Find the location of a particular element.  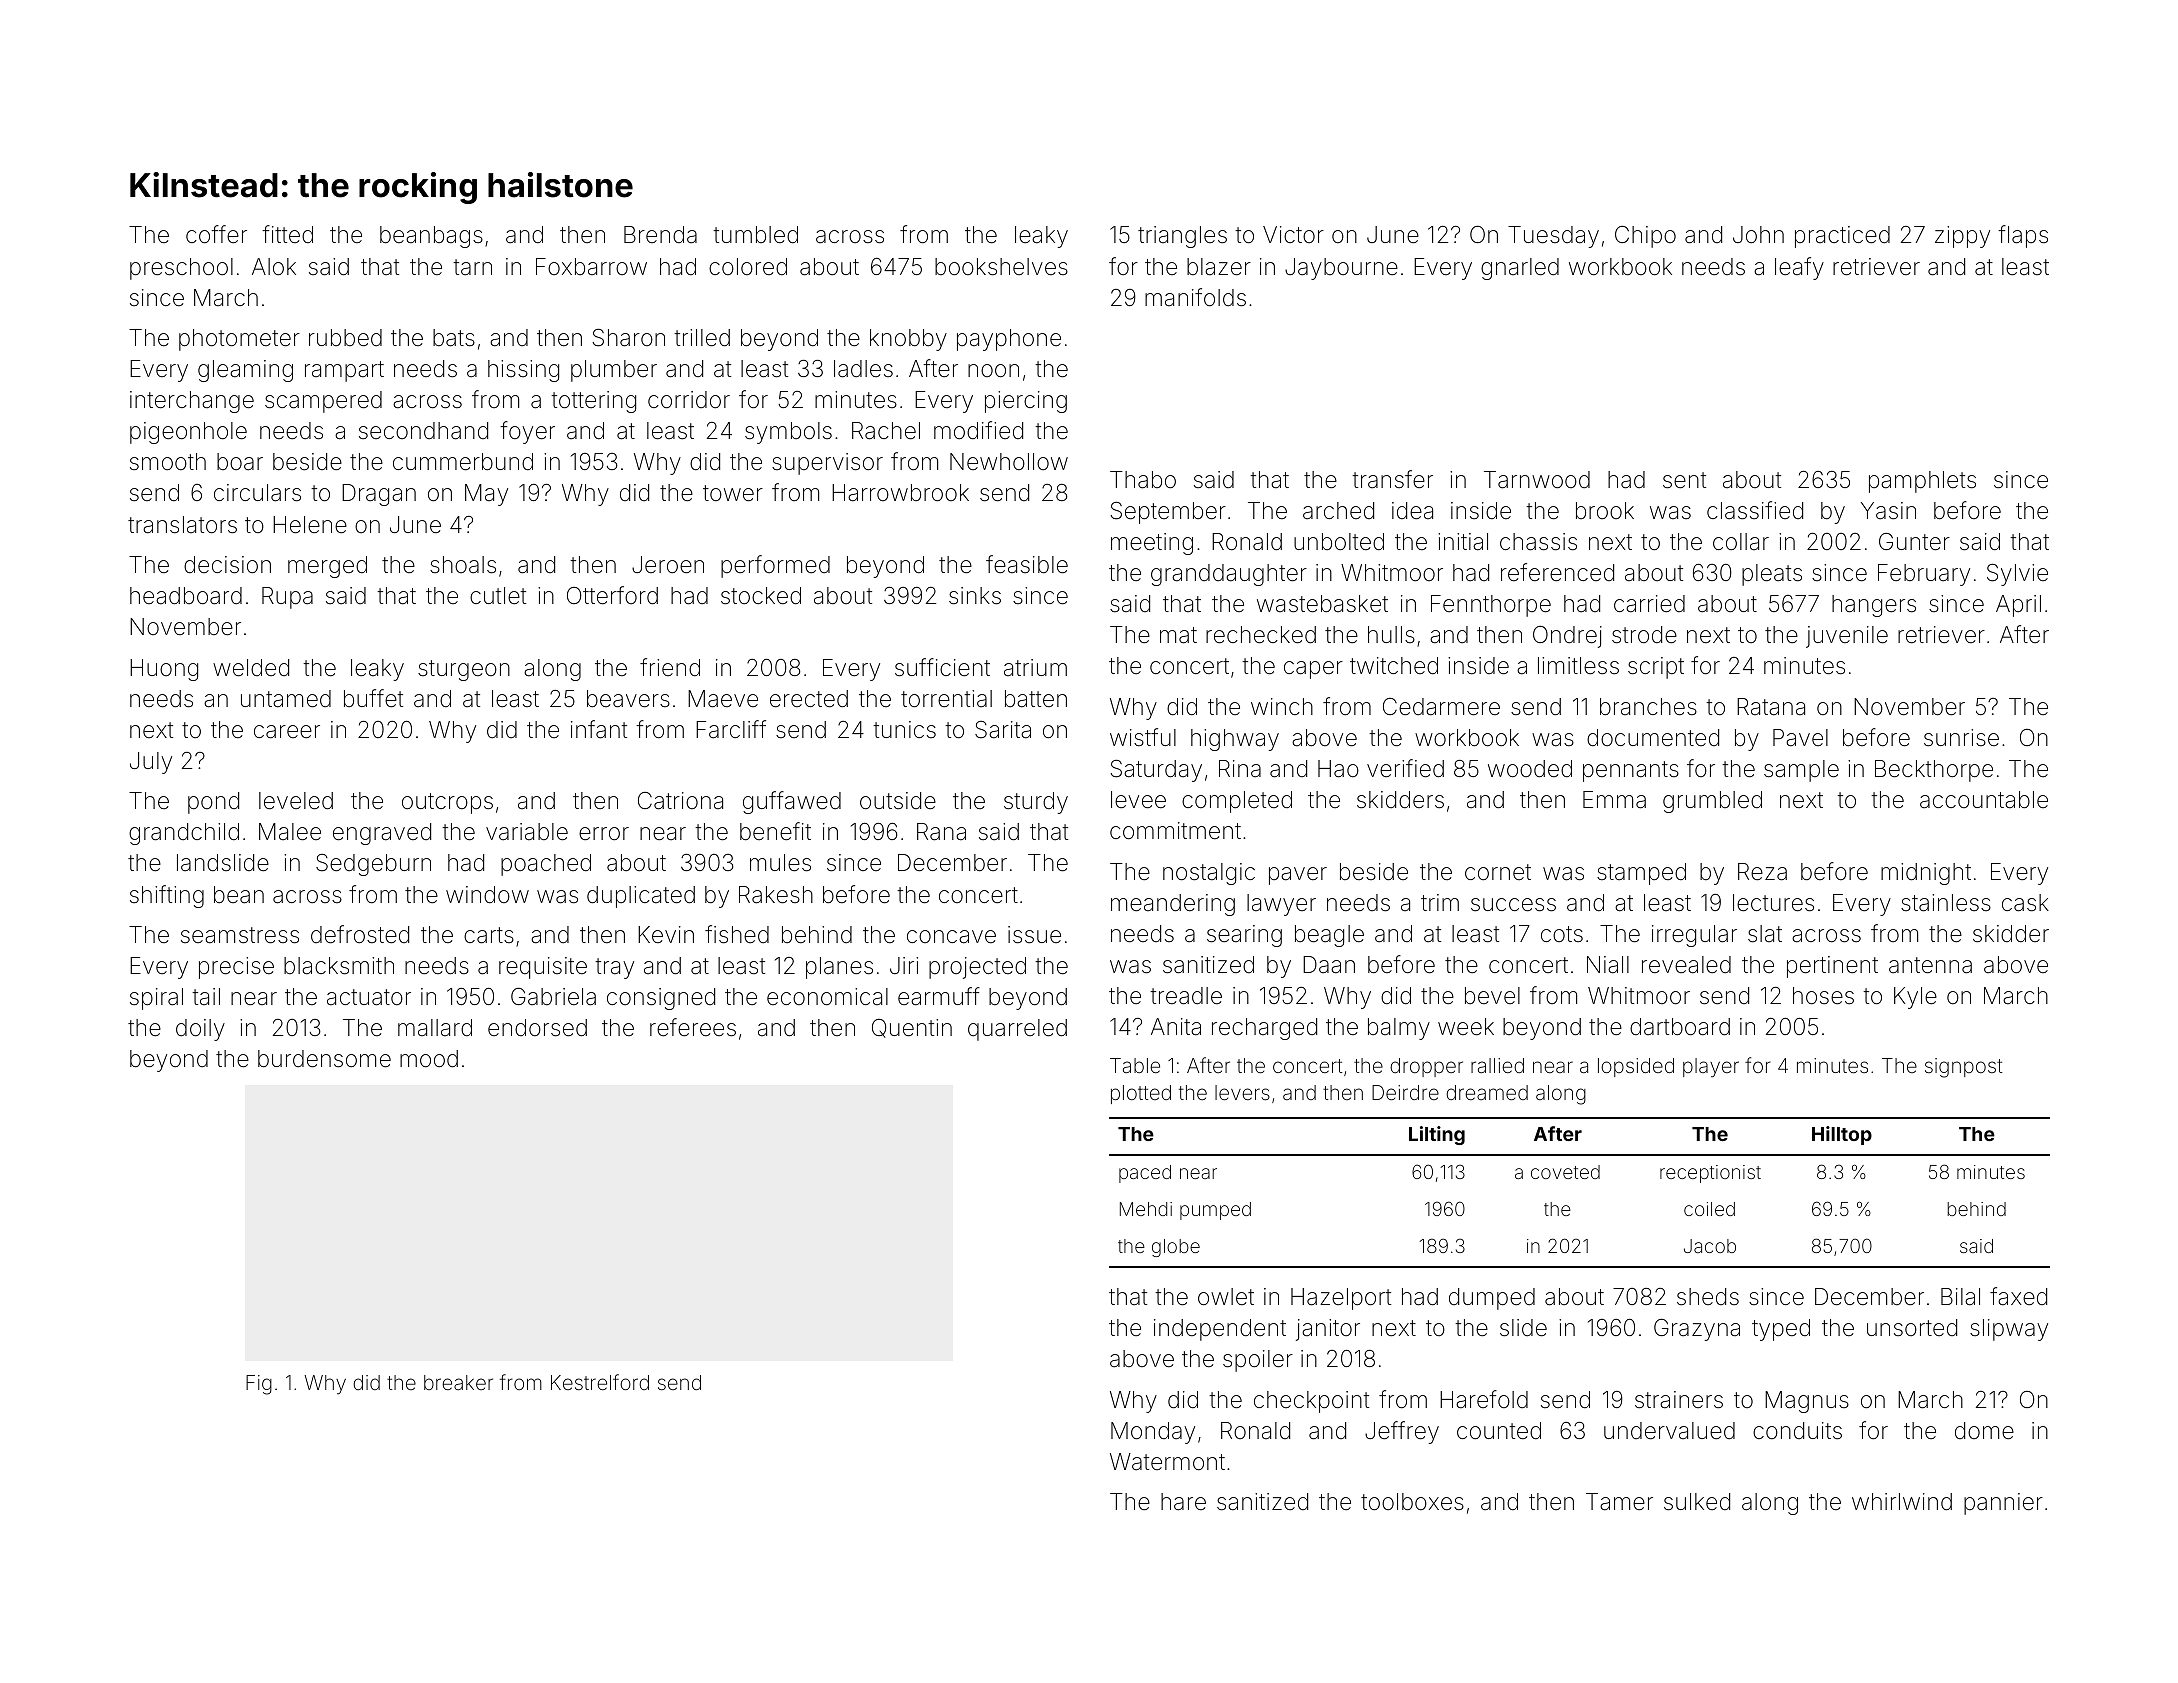

projected is located at coordinates (977, 968).
